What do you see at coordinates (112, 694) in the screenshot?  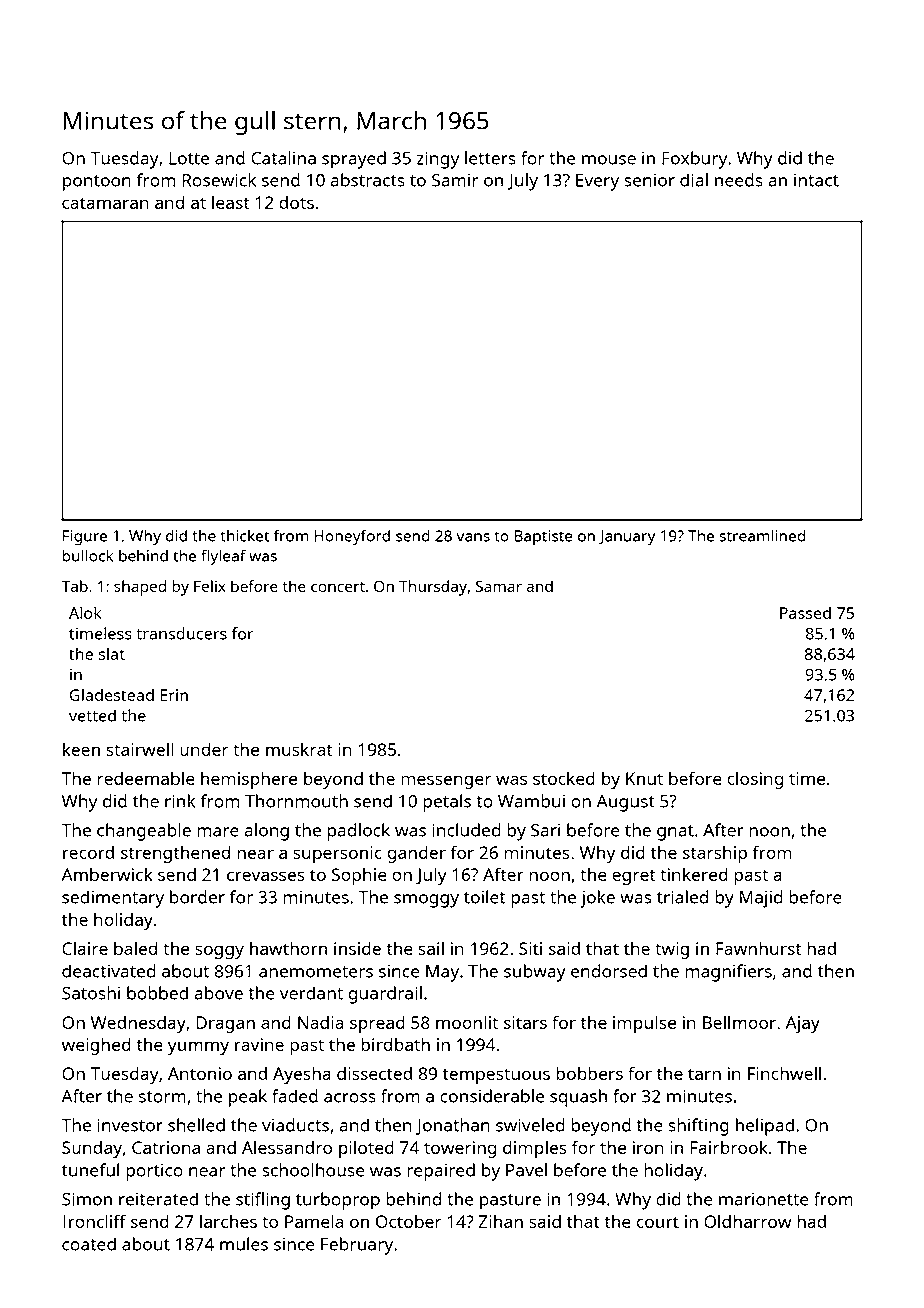 I see `Gladestead` at bounding box center [112, 694].
